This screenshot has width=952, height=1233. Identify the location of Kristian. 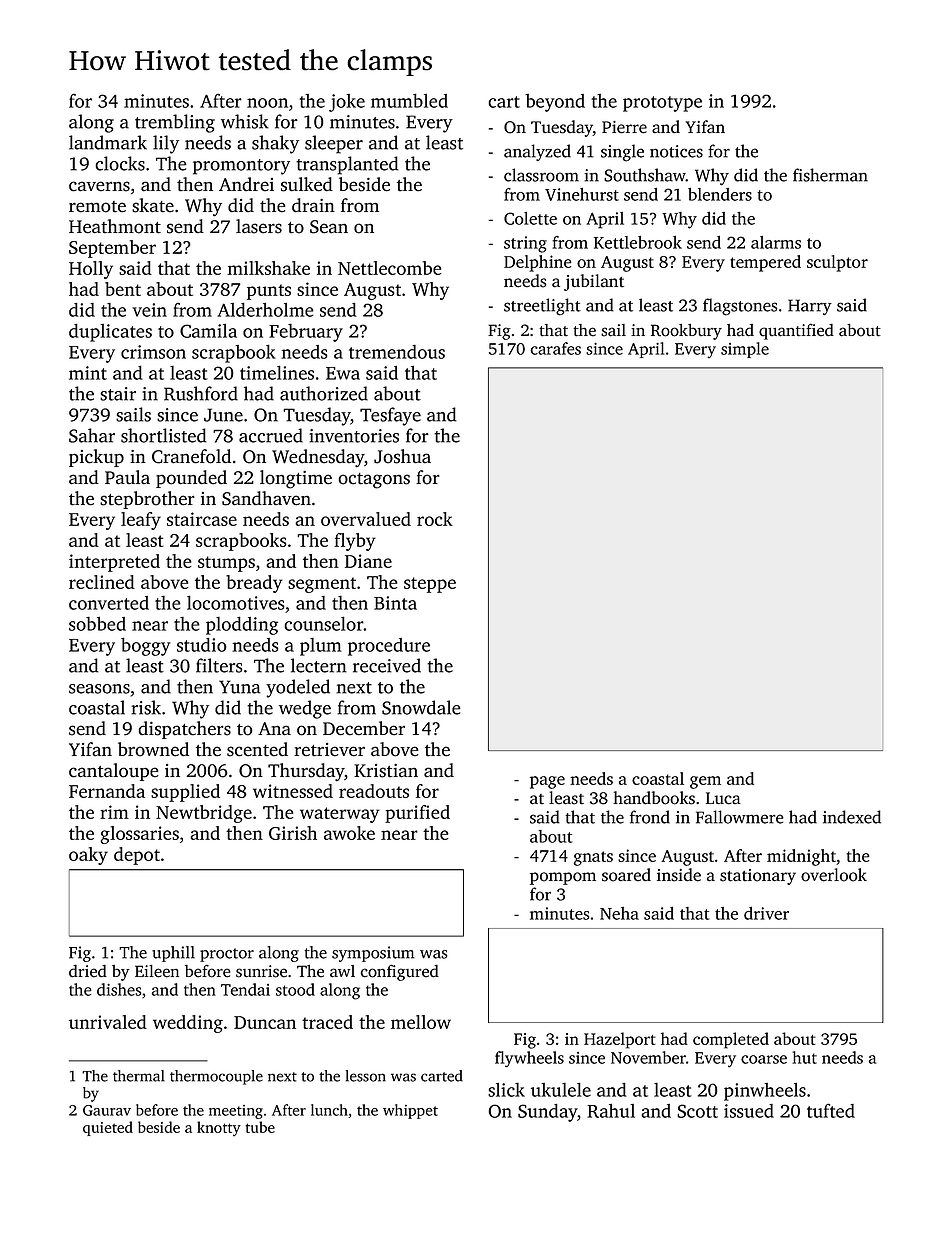
(386, 771).
